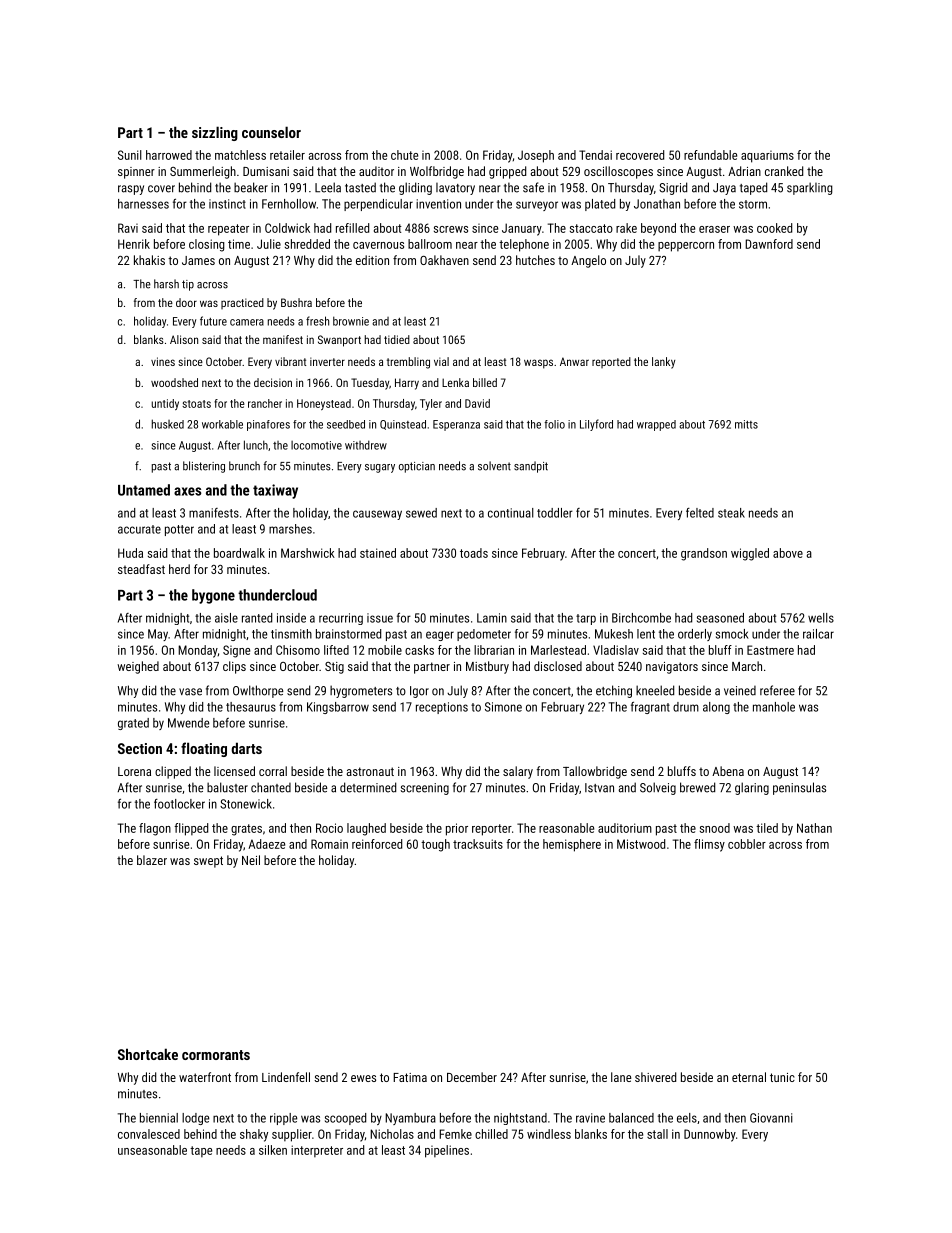 The height and width of the screenshot is (1233, 952). Describe the element at coordinates (222, 424) in the screenshot. I see `workable` at that location.
